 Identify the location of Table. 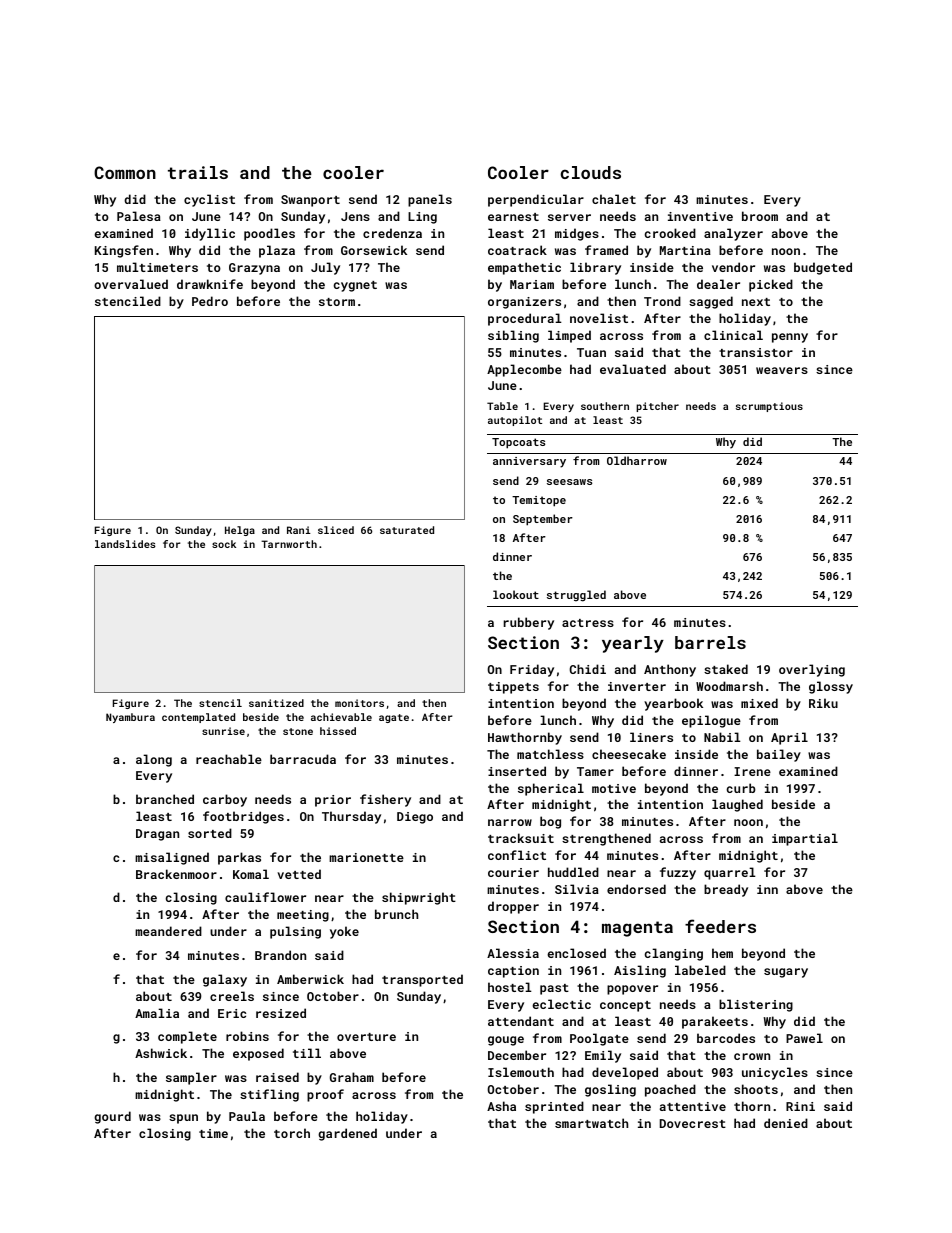
(502, 406).
